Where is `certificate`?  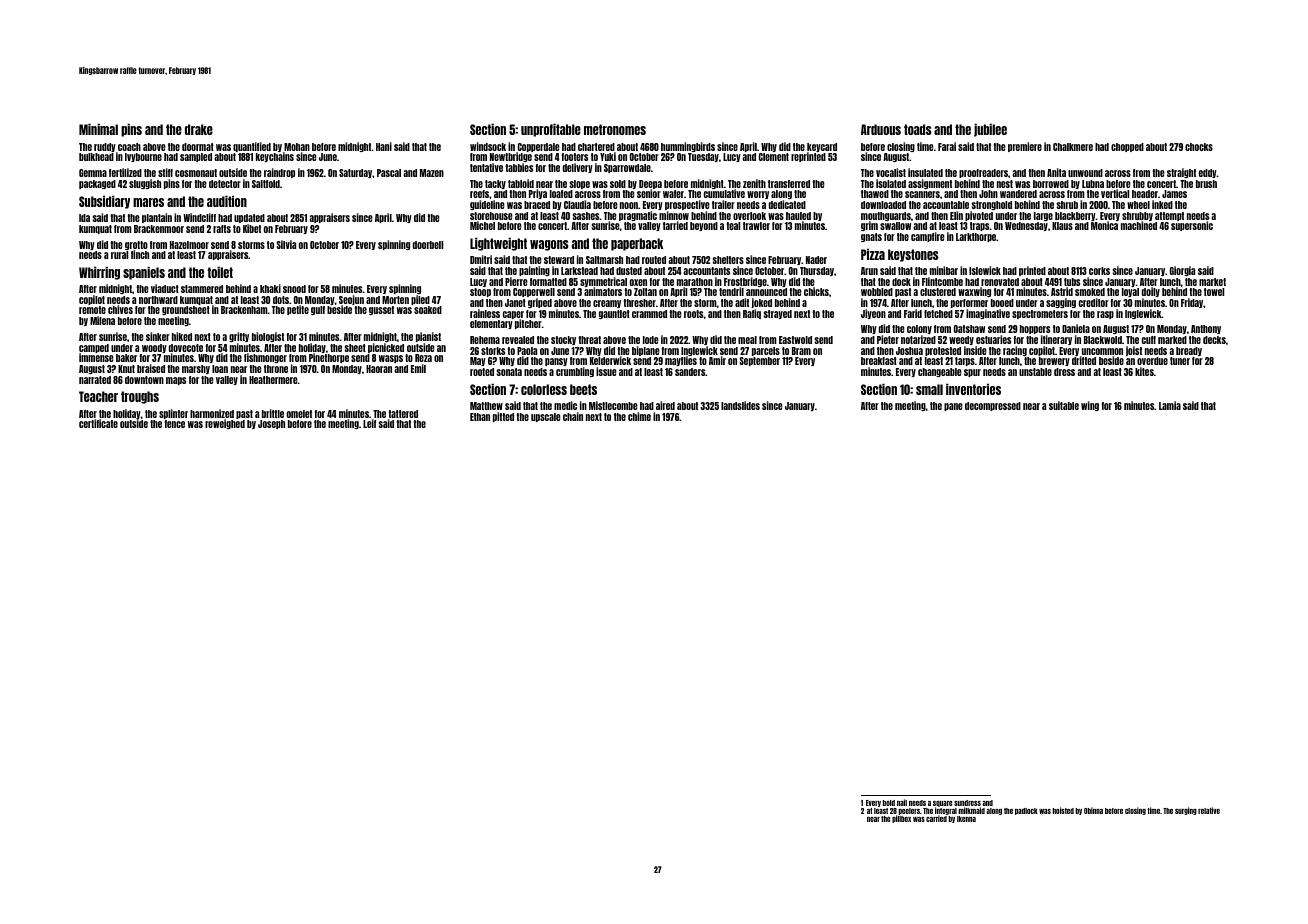
certificate is located at coordinates (98, 423).
